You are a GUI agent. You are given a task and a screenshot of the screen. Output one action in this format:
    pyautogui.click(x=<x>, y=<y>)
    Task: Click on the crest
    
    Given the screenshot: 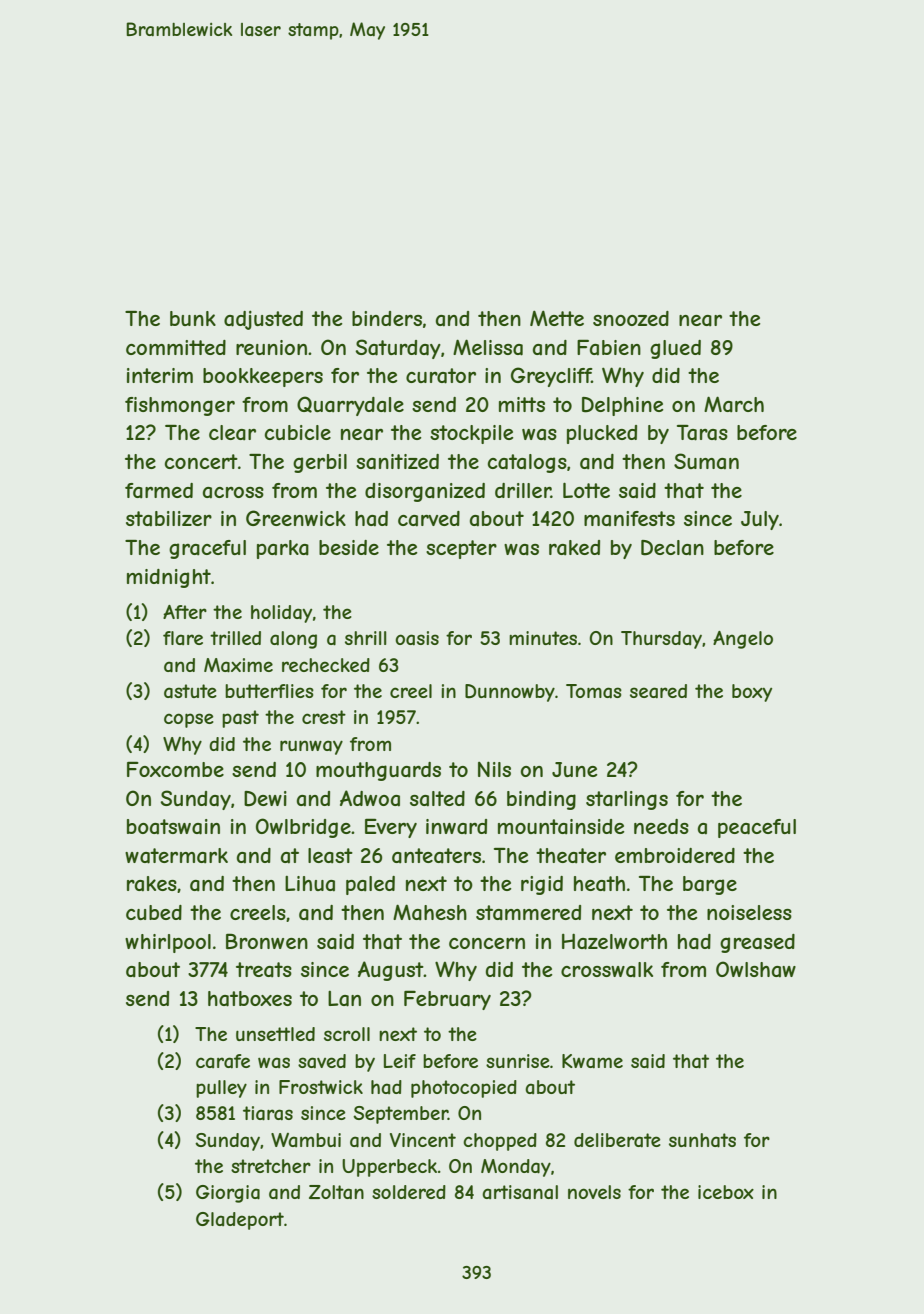 What is the action you would take?
    pyautogui.click(x=324, y=717)
